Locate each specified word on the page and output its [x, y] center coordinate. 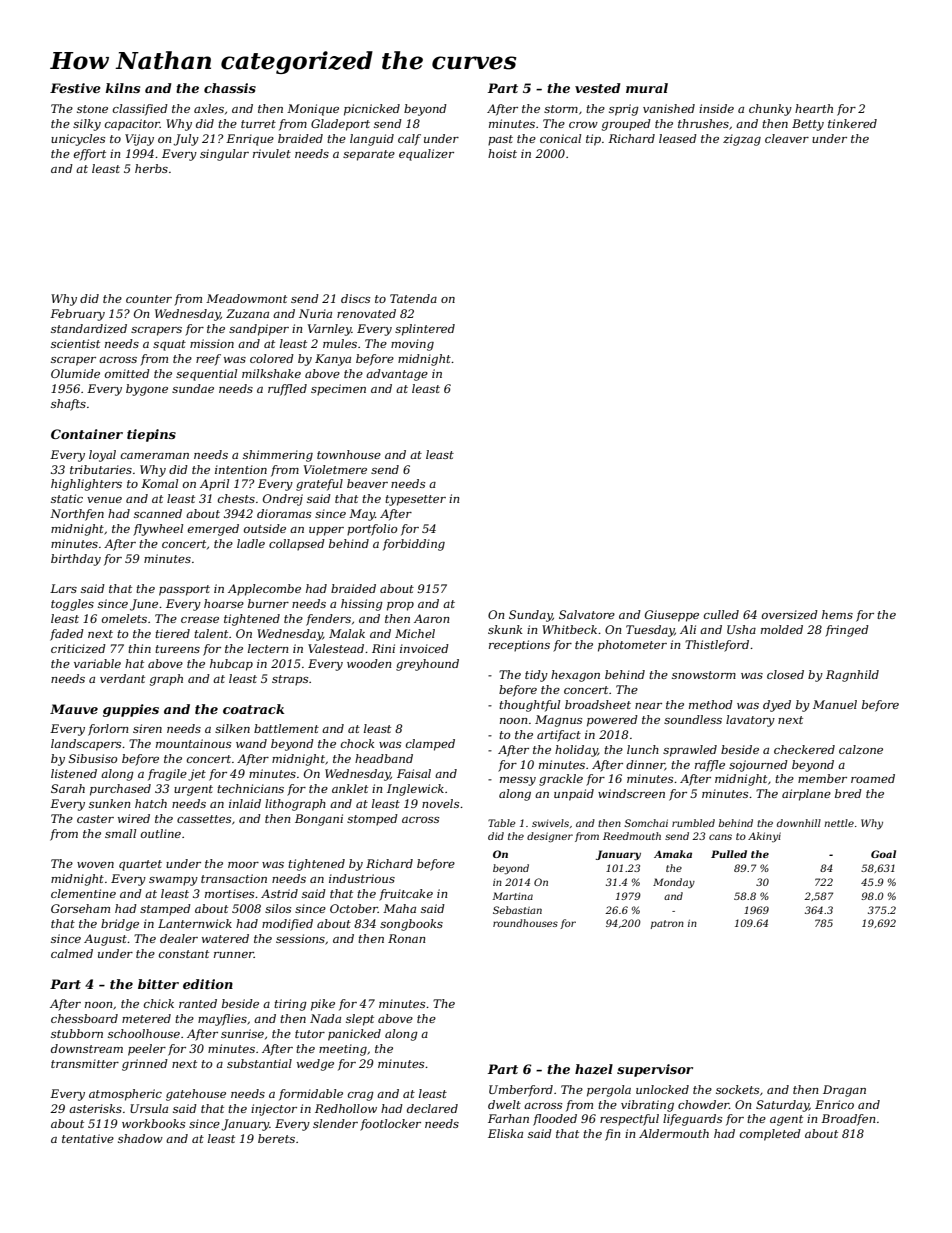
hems [837, 614]
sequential [206, 375]
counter [149, 299]
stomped [372, 820]
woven [95, 865]
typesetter [415, 500]
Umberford [521, 1091]
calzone [861, 749]
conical [560, 138]
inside [716, 108]
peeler [147, 1050]
